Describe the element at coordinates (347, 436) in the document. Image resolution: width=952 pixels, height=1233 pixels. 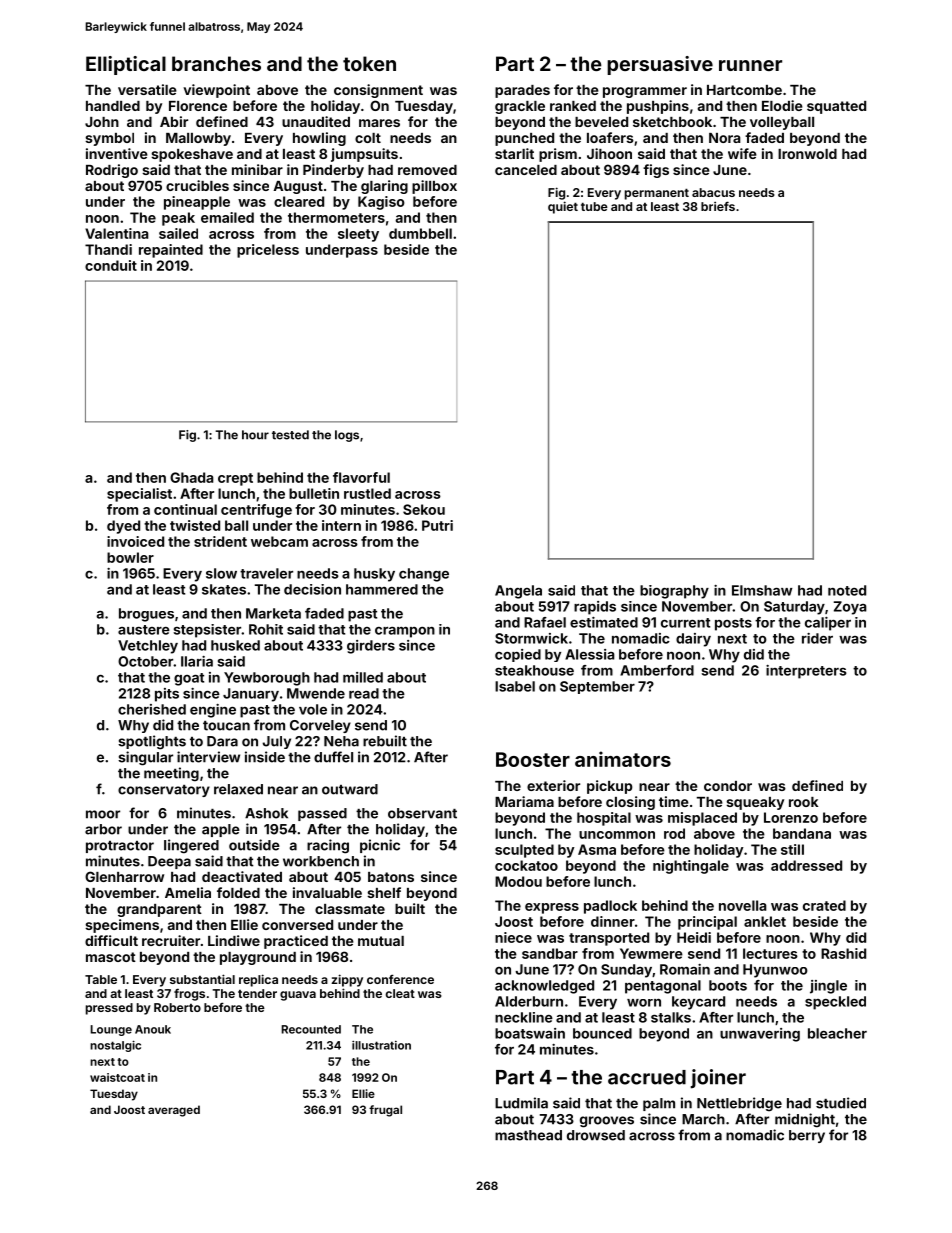
I see `logs` at that location.
